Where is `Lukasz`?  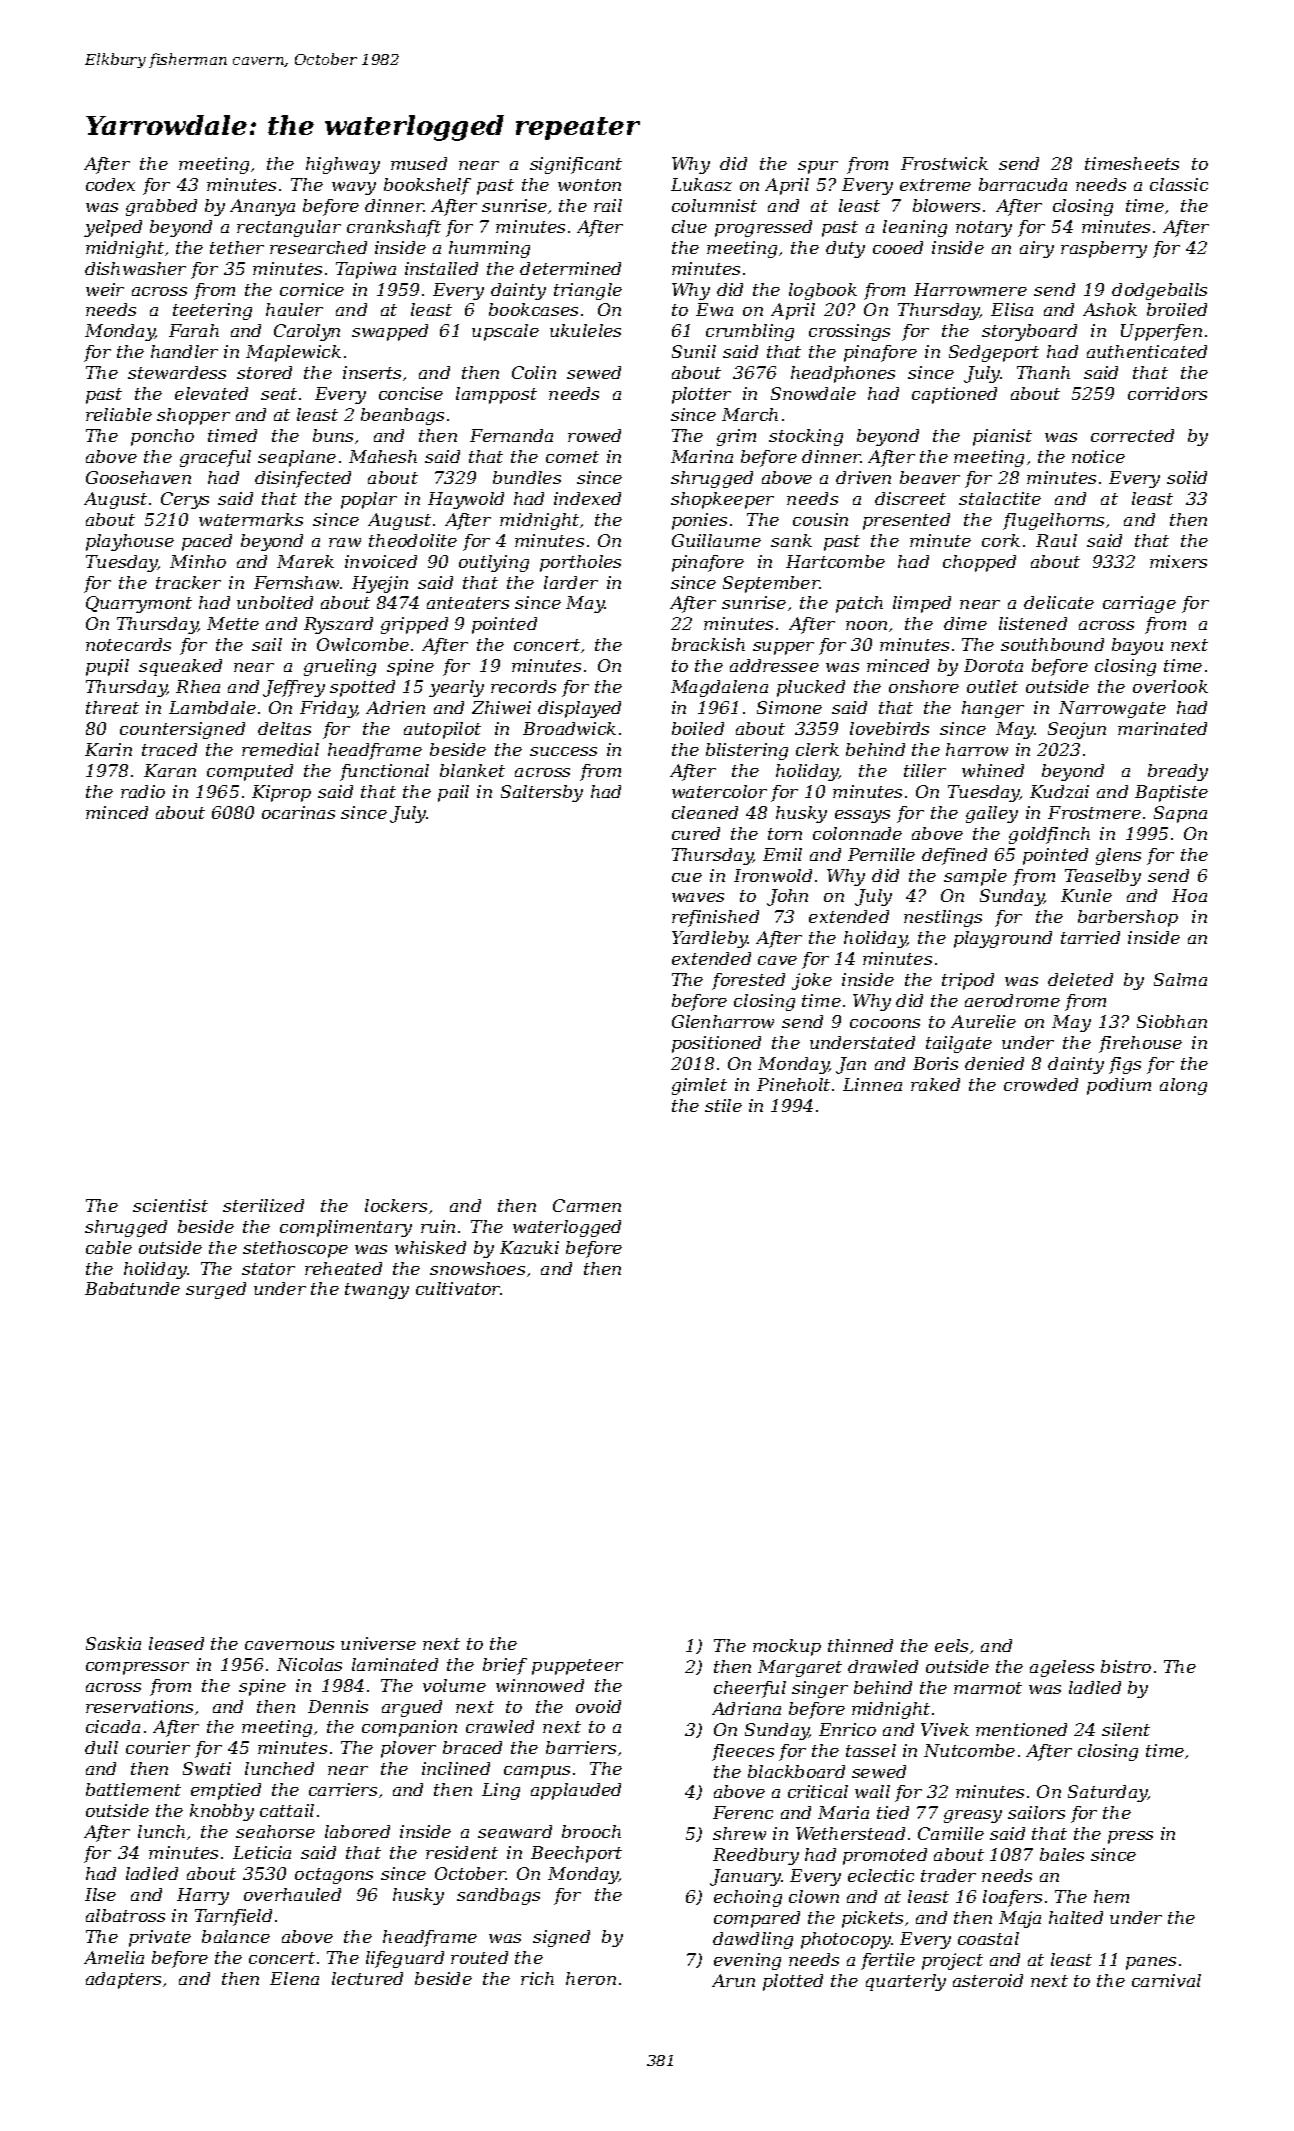 Lukasz is located at coordinates (701, 184).
